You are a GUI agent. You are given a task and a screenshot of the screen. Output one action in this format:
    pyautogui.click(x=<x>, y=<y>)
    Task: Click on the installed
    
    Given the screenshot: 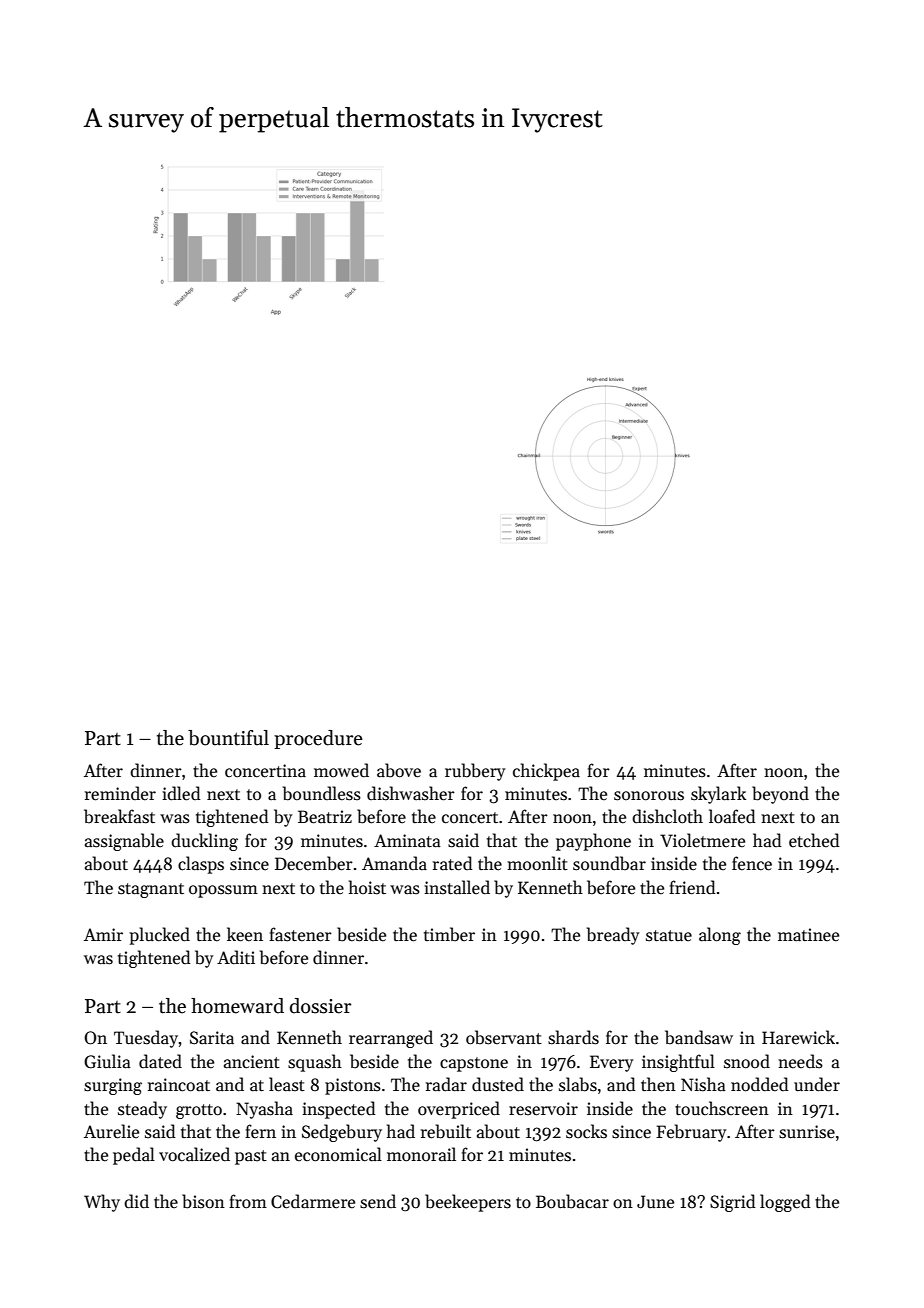 What is the action you would take?
    pyautogui.click(x=457, y=887)
